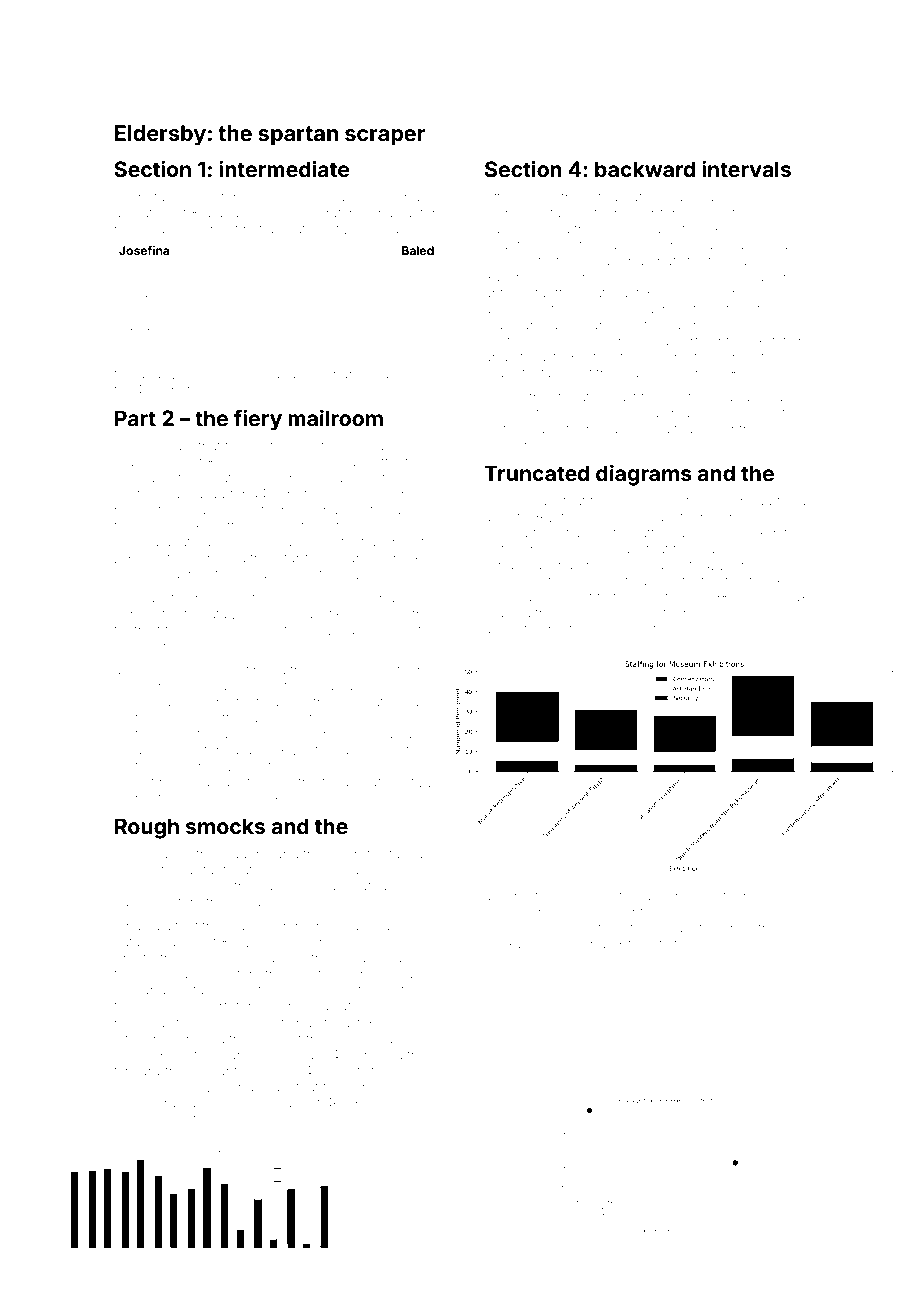 The image size is (924, 1311). I want to click on forthcoming, so click(181, 959).
